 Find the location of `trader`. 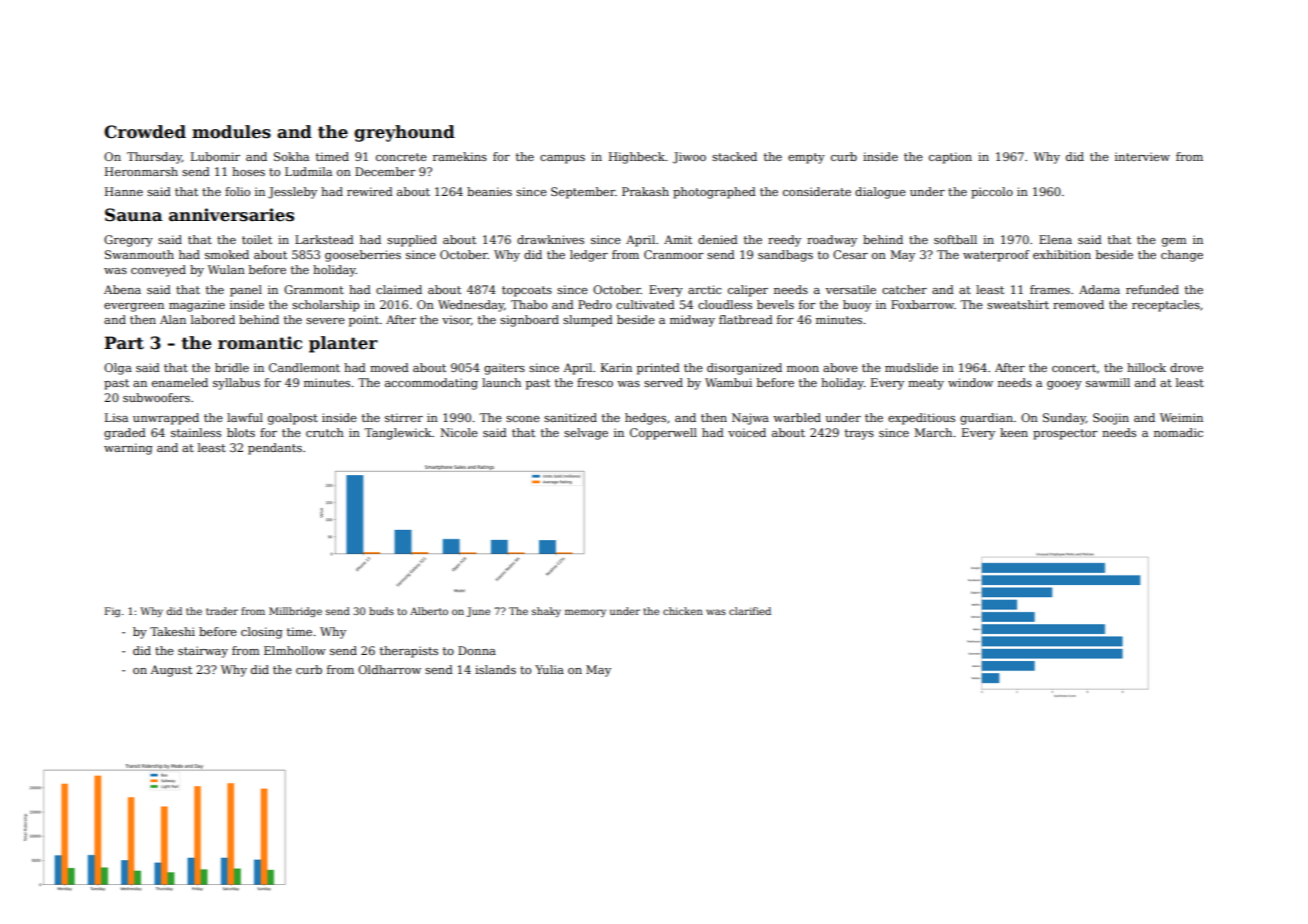

trader is located at coordinates (222, 611).
